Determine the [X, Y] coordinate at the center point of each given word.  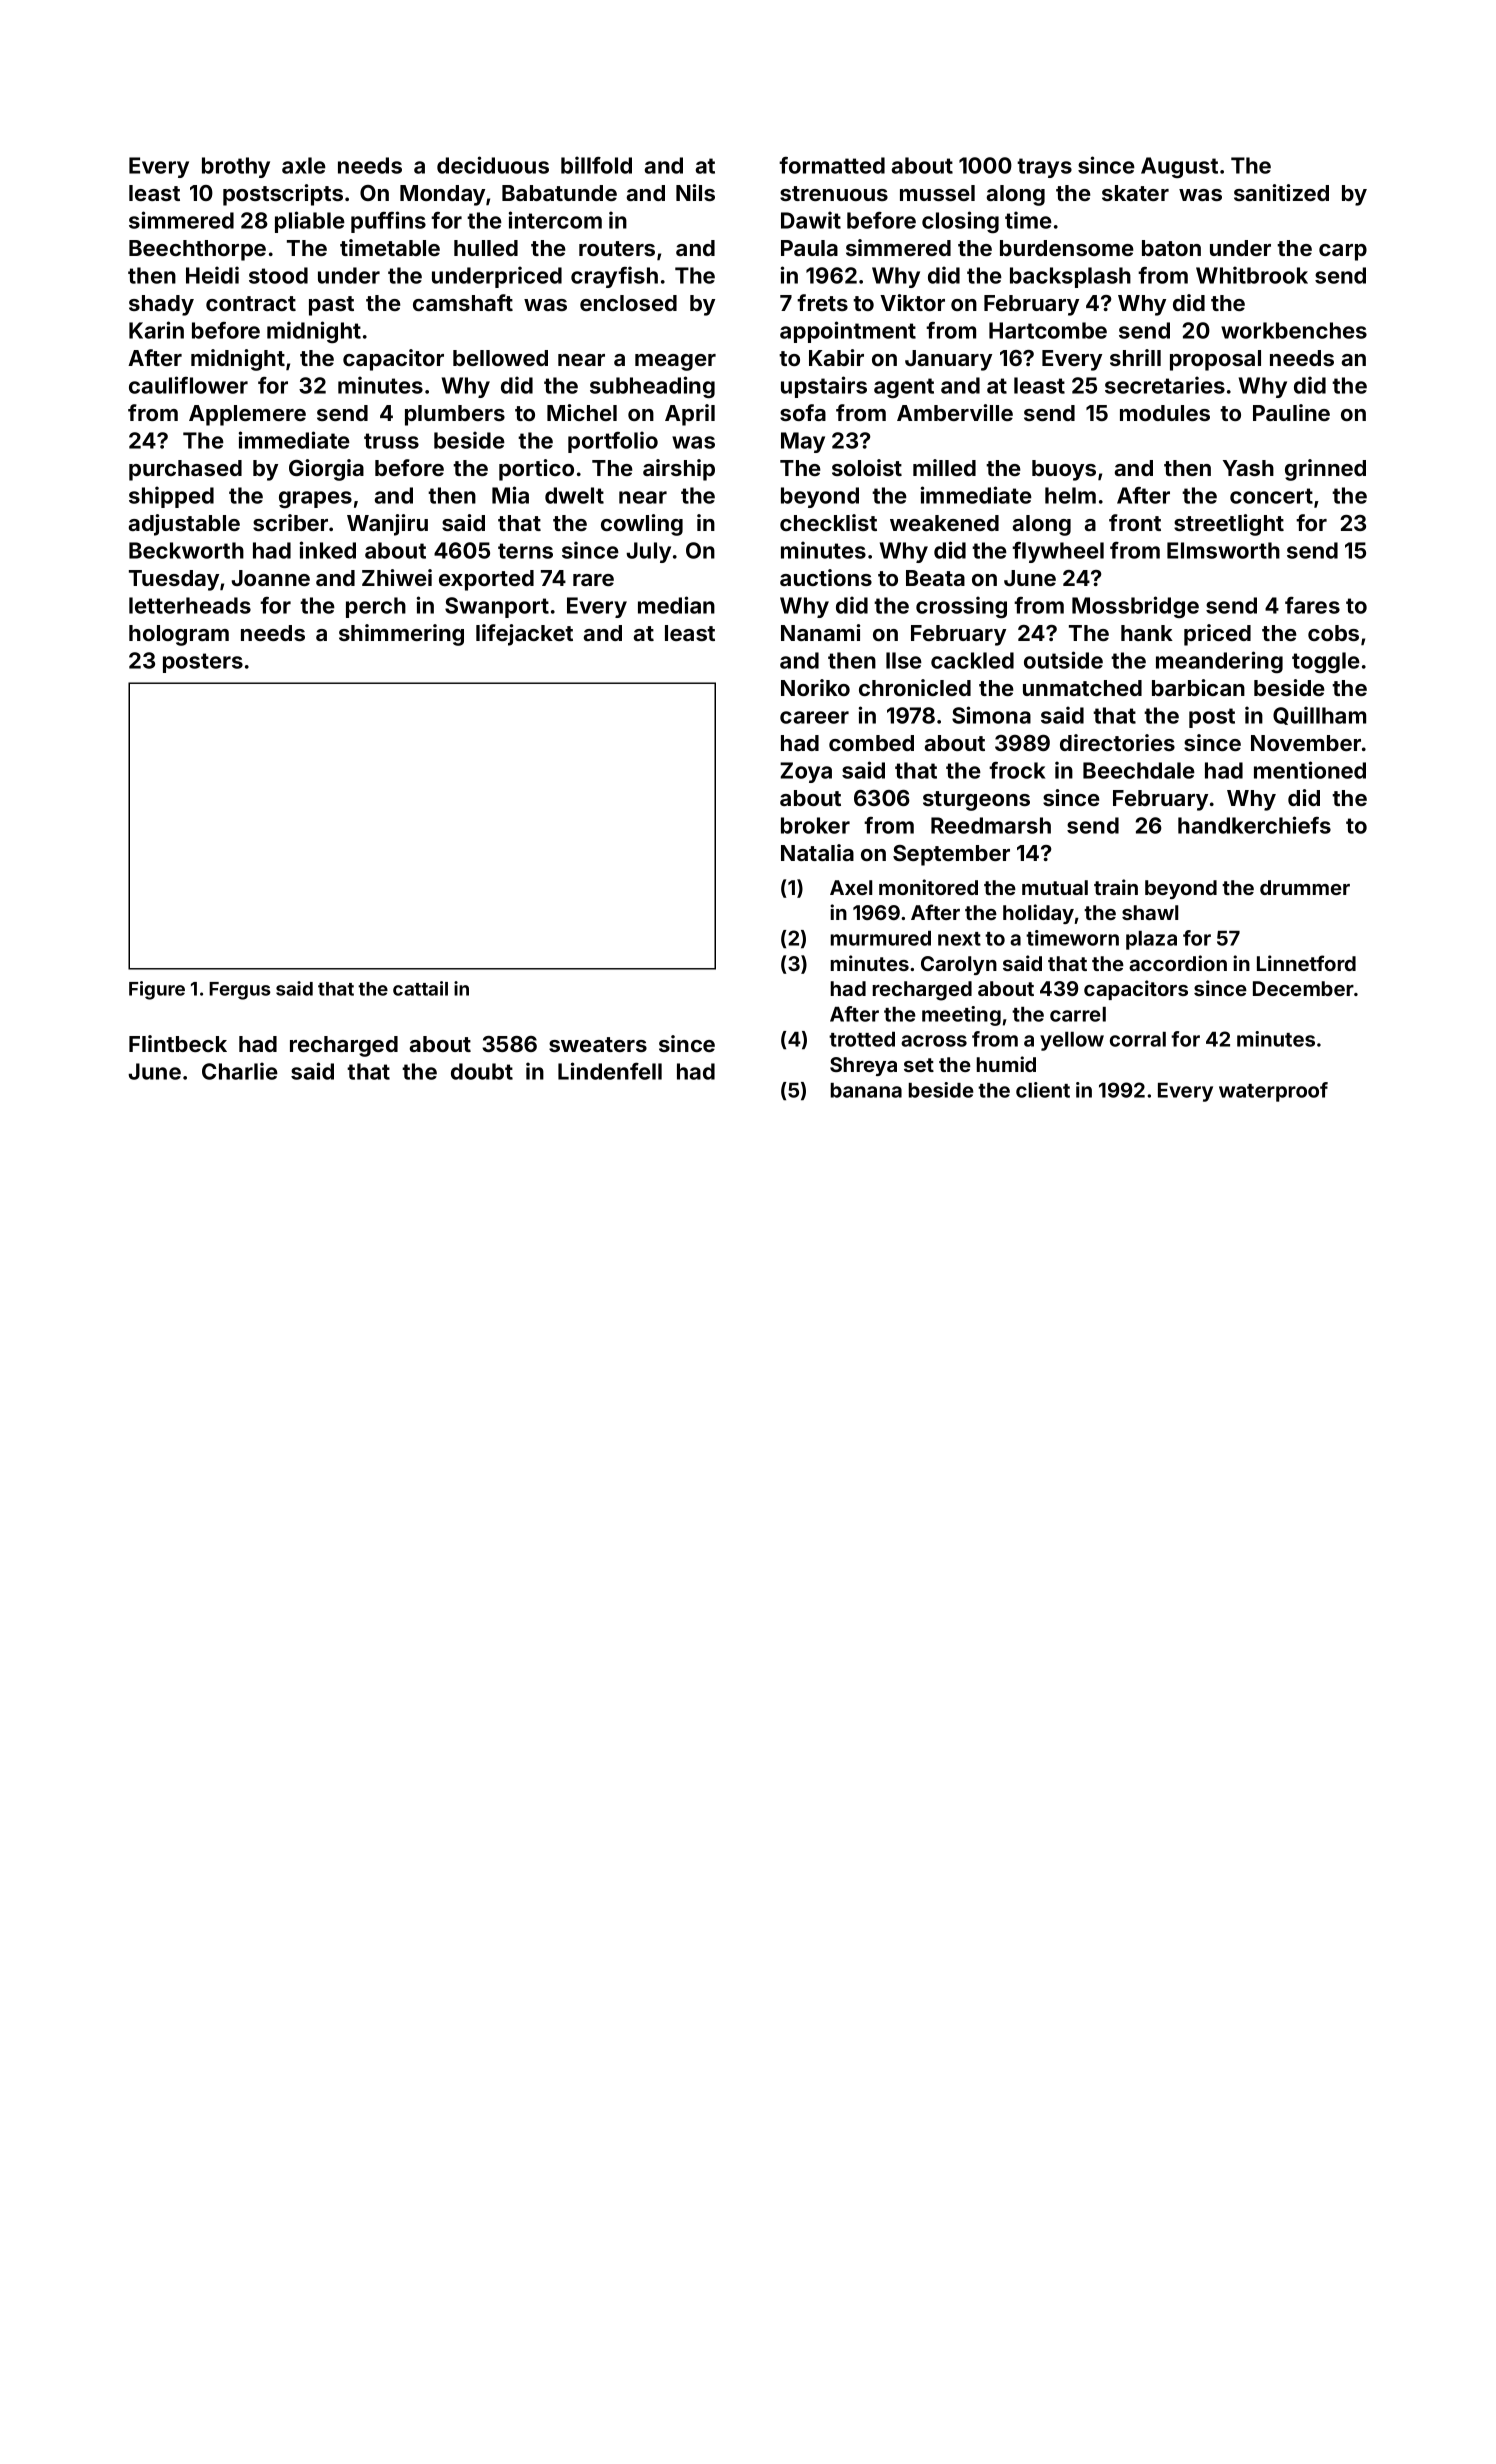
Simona [991, 715]
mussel [937, 193]
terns [525, 551]
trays [1044, 168]
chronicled [915, 687]
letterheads [190, 605]
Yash [1248, 468]
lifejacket [524, 635]
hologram [179, 635]
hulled [486, 248]
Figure [157, 990]
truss [391, 441]
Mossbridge [1135, 607]
